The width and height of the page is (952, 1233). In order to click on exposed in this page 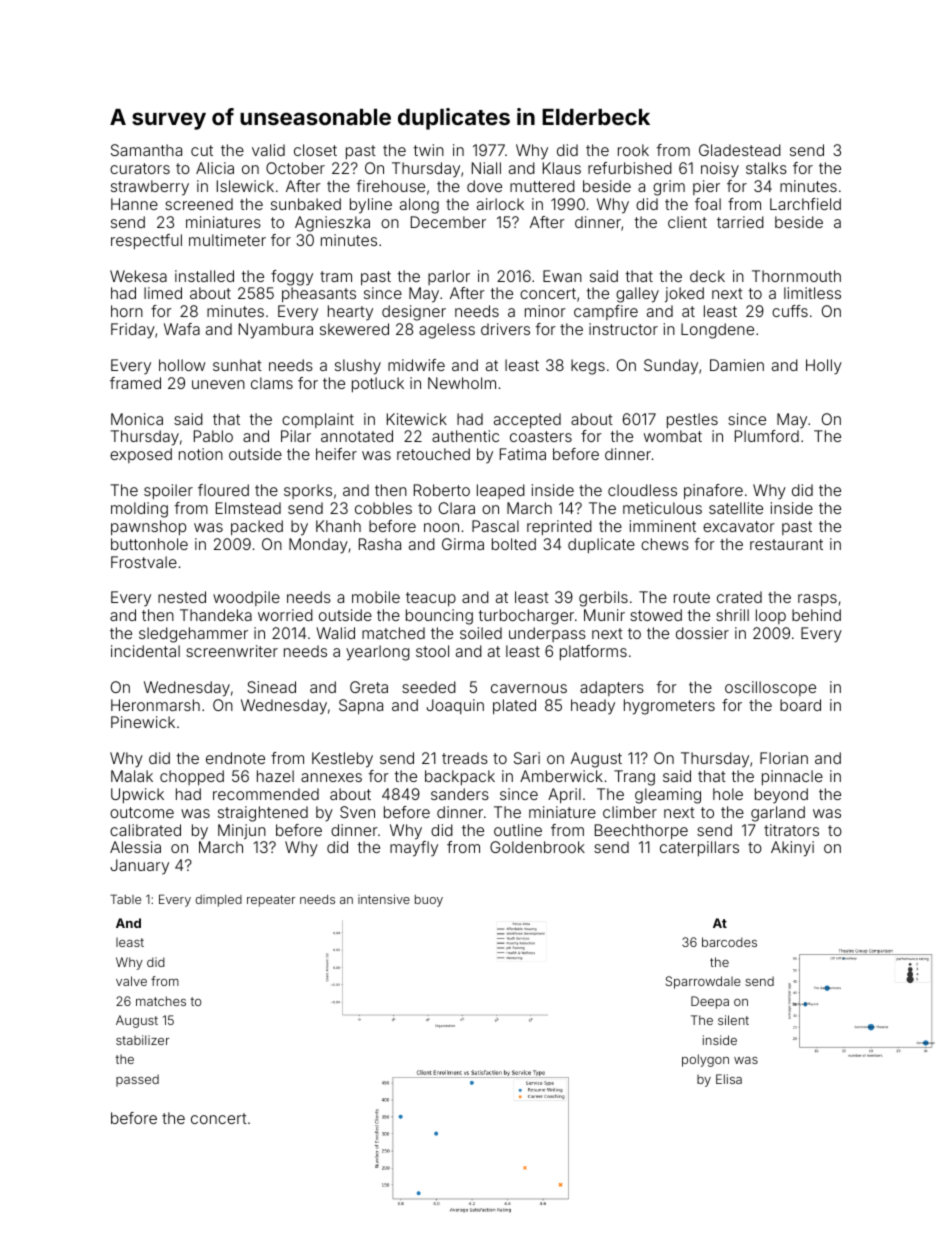, I will do `click(141, 455)`.
